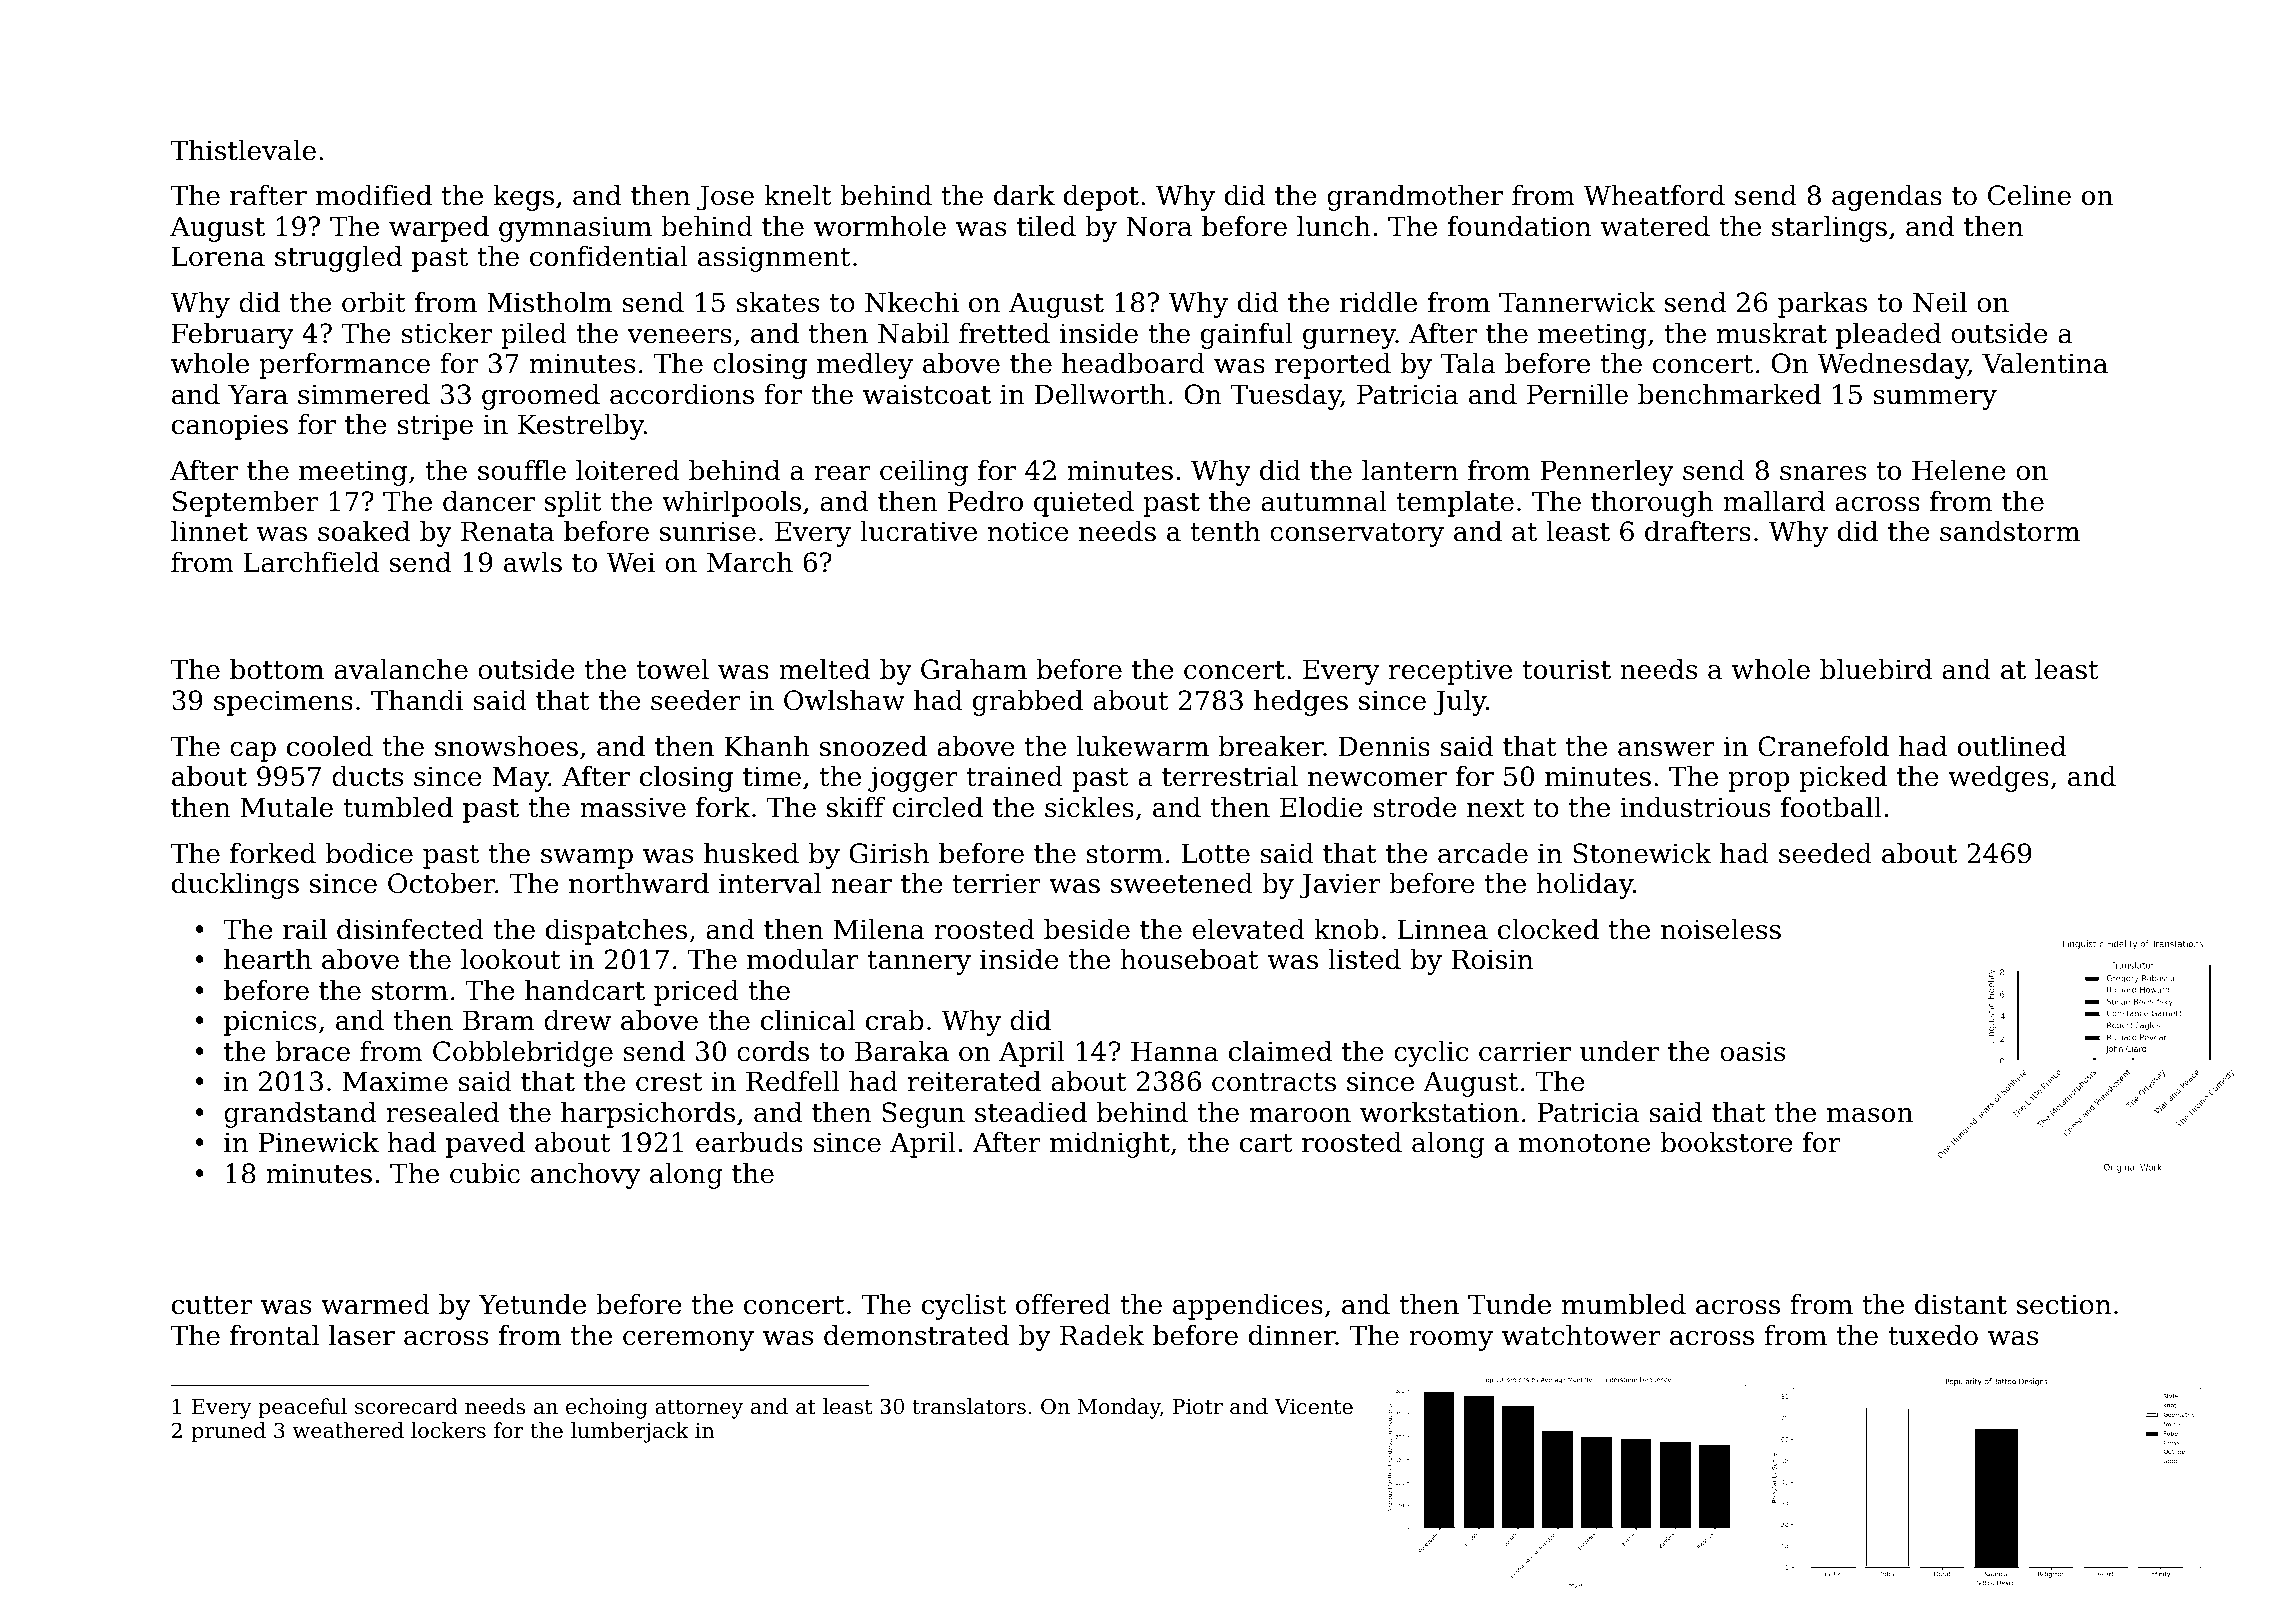 This screenshot has height=1620, width=2292. Describe the element at coordinates (628, 470) in the screenshot. I see `loitered` at that location.
